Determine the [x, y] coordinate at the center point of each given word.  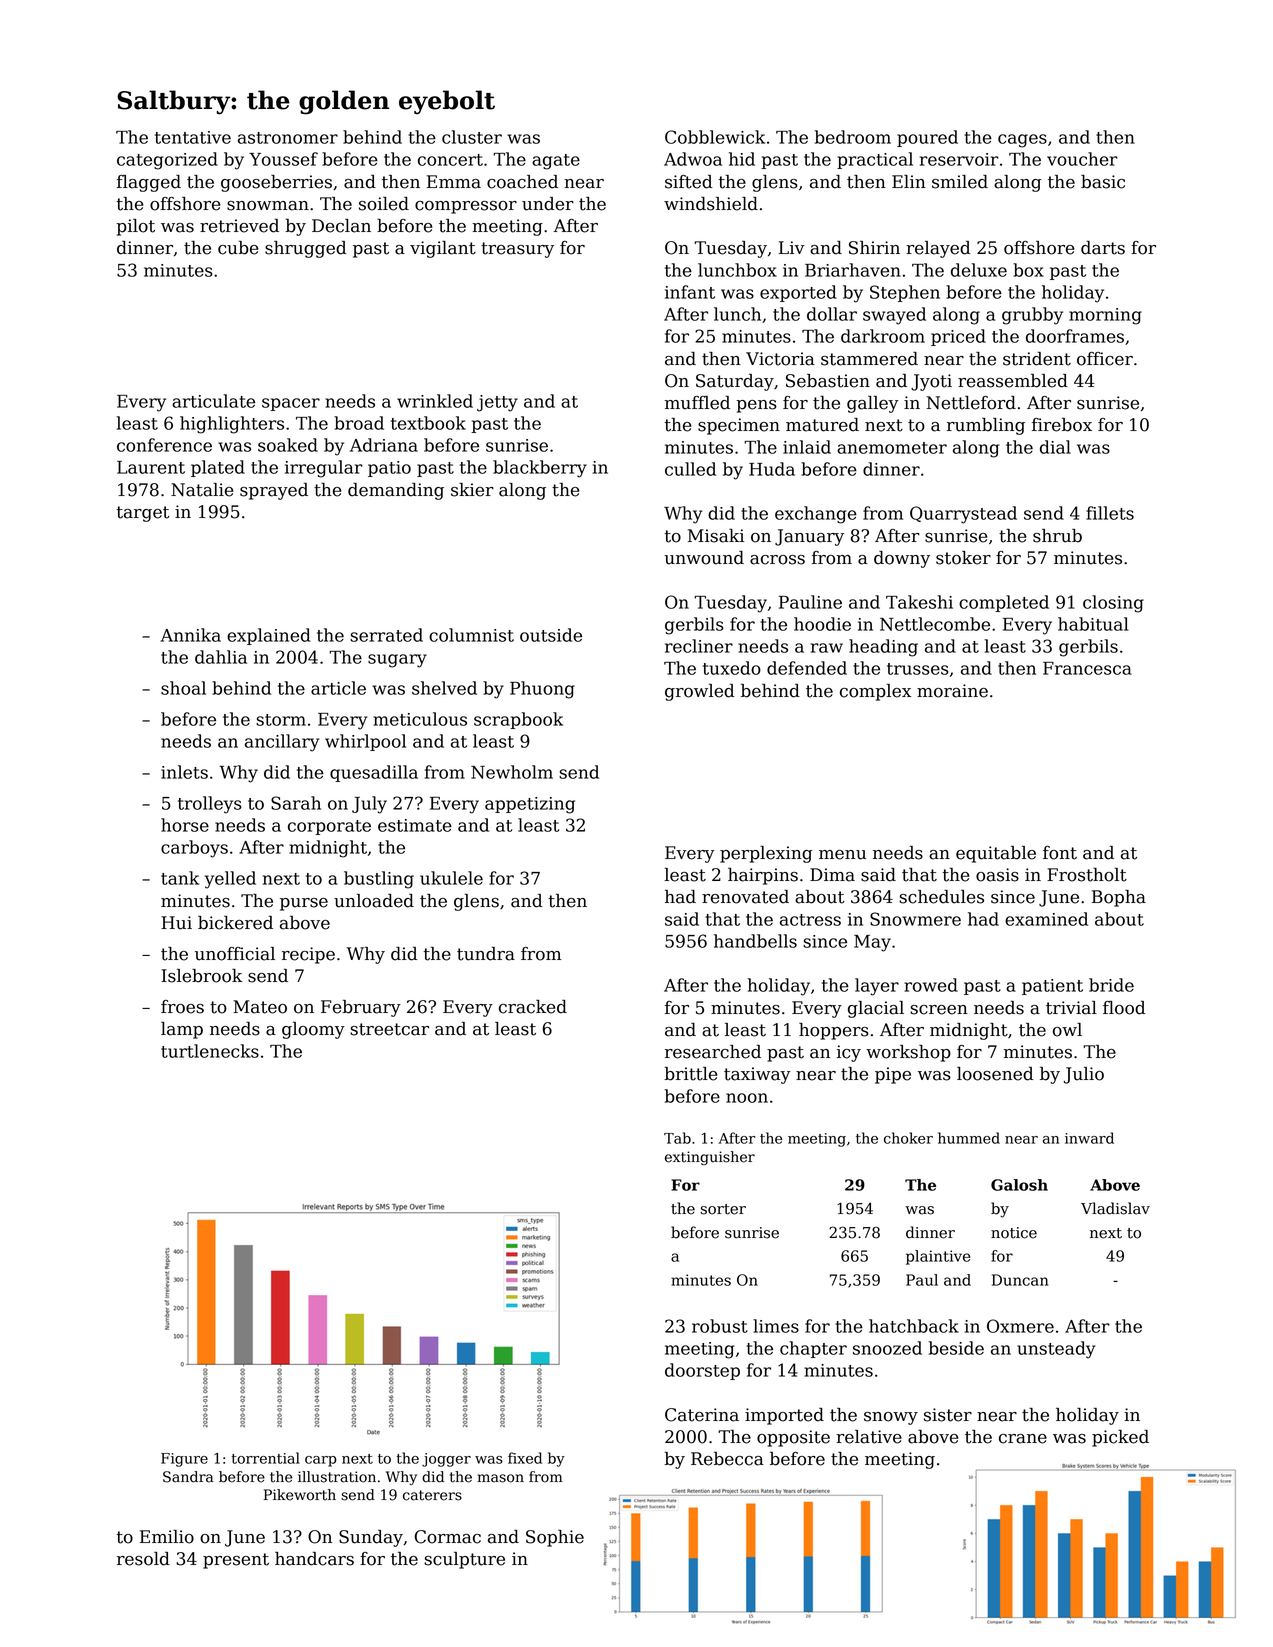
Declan [341, 226]
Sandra [188, 1477]
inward [1089, 1138]
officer [1105, 359]
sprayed [274, 491]
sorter [723, 1209]
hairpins [763, 876]
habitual [1093, 624]
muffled [697, 403]
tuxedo [732, 668]
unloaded [374, 901]
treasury [517, 250]
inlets [184, 772]
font [1060, 853]
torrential [265, 1458]
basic [1103, 182]
